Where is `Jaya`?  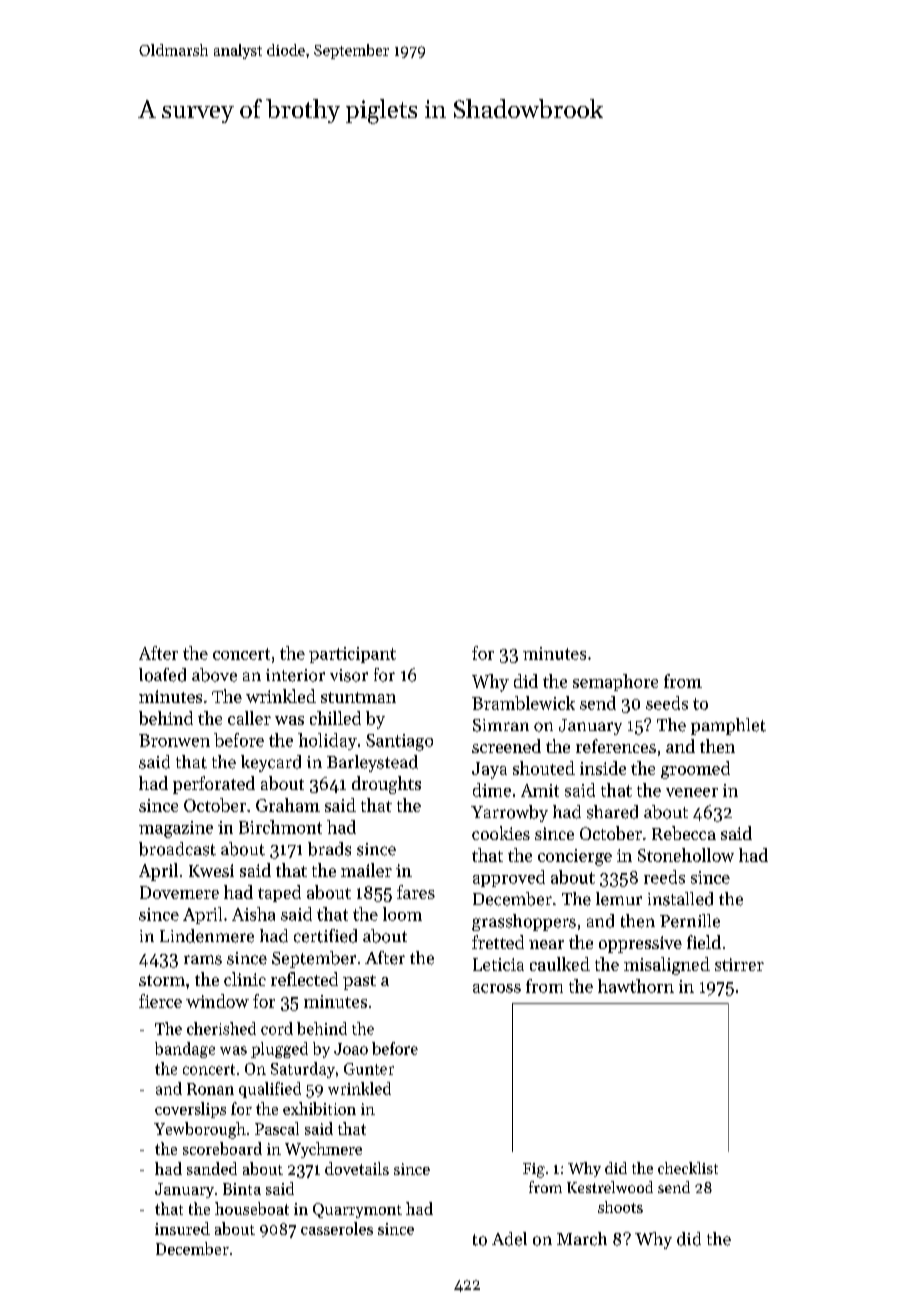
Jaya is located at coordinates (489, 770).
